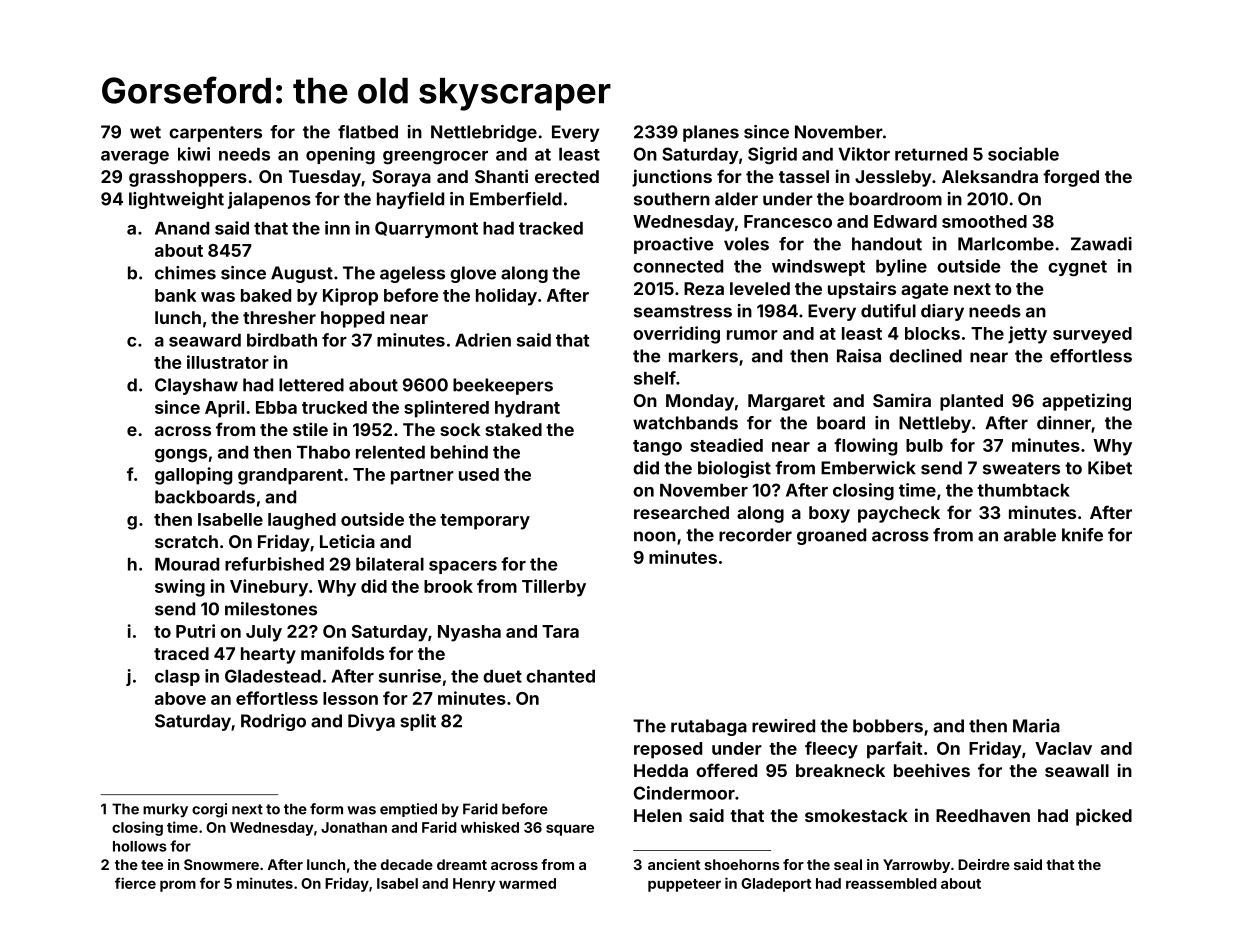  I want to click on arable, so click(1030, 535).
